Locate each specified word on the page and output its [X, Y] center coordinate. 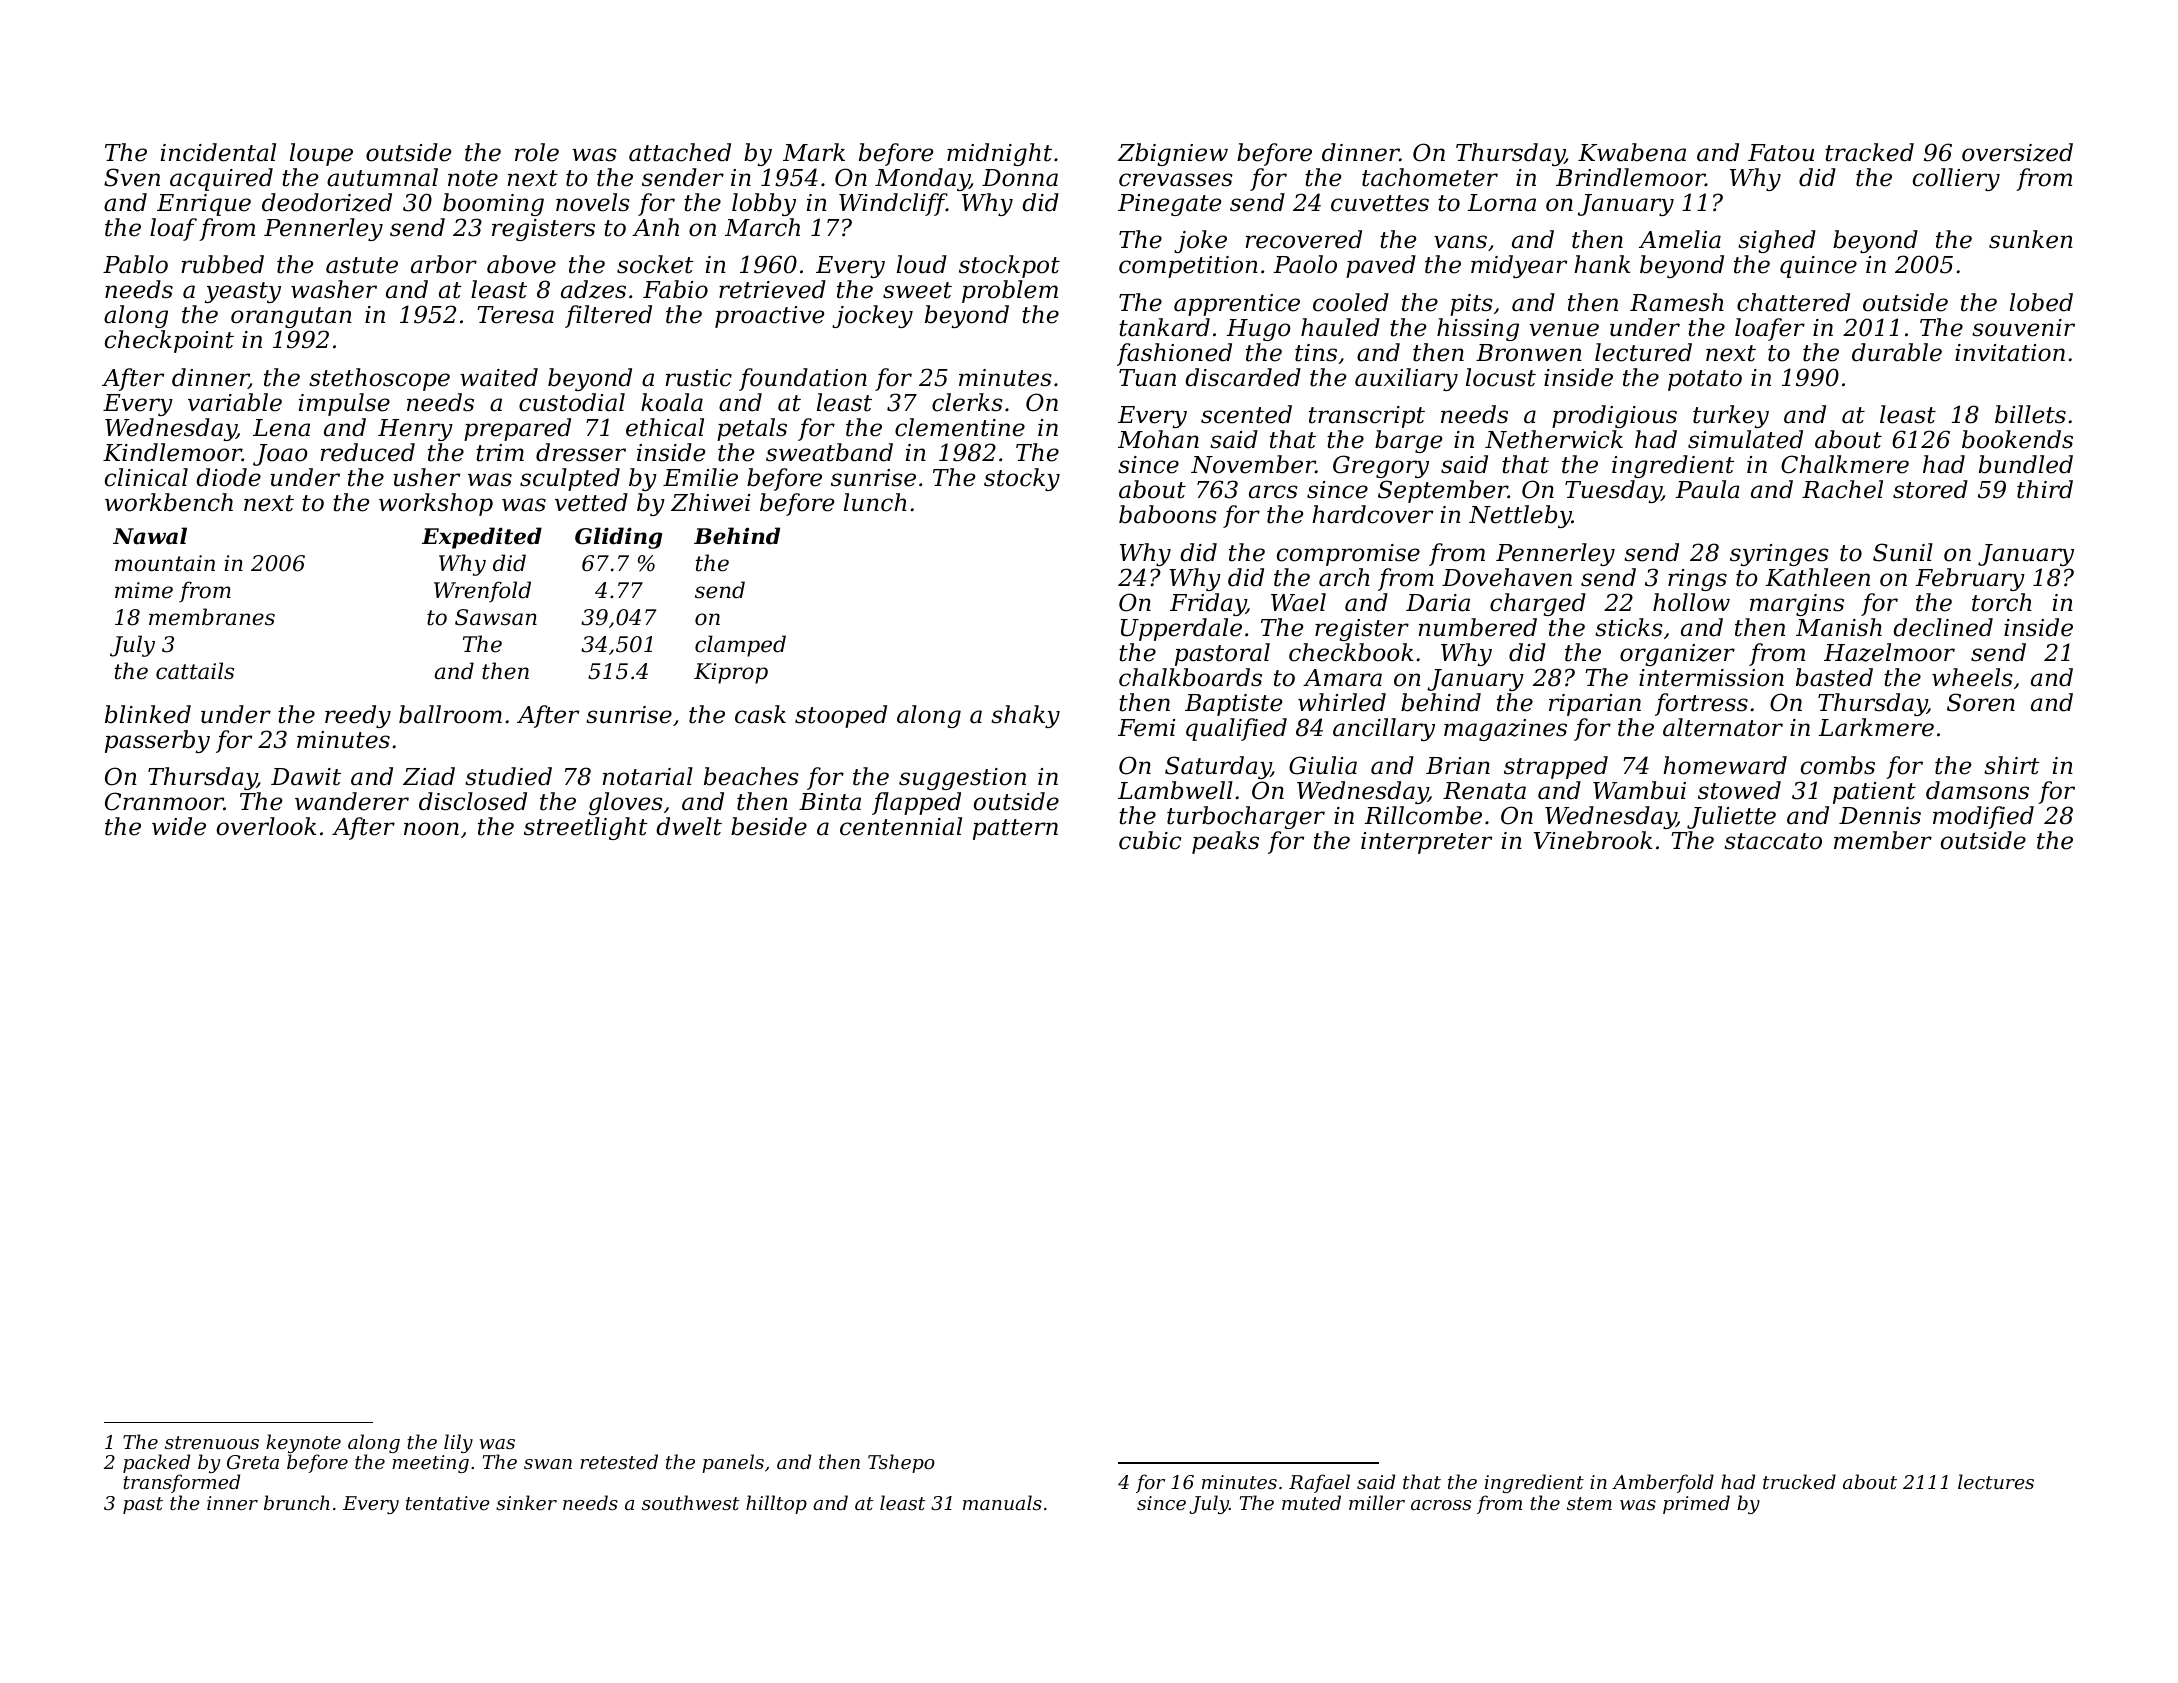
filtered [608, 316]
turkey [1731, 416]
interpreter [1426, 843]
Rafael [1319, 1483]
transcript [1367, 417]
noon [431, 829]
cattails [195, 671]
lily [458, 1443]
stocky [1022, 479]
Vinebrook [1593, 840]
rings [1697, 580]
